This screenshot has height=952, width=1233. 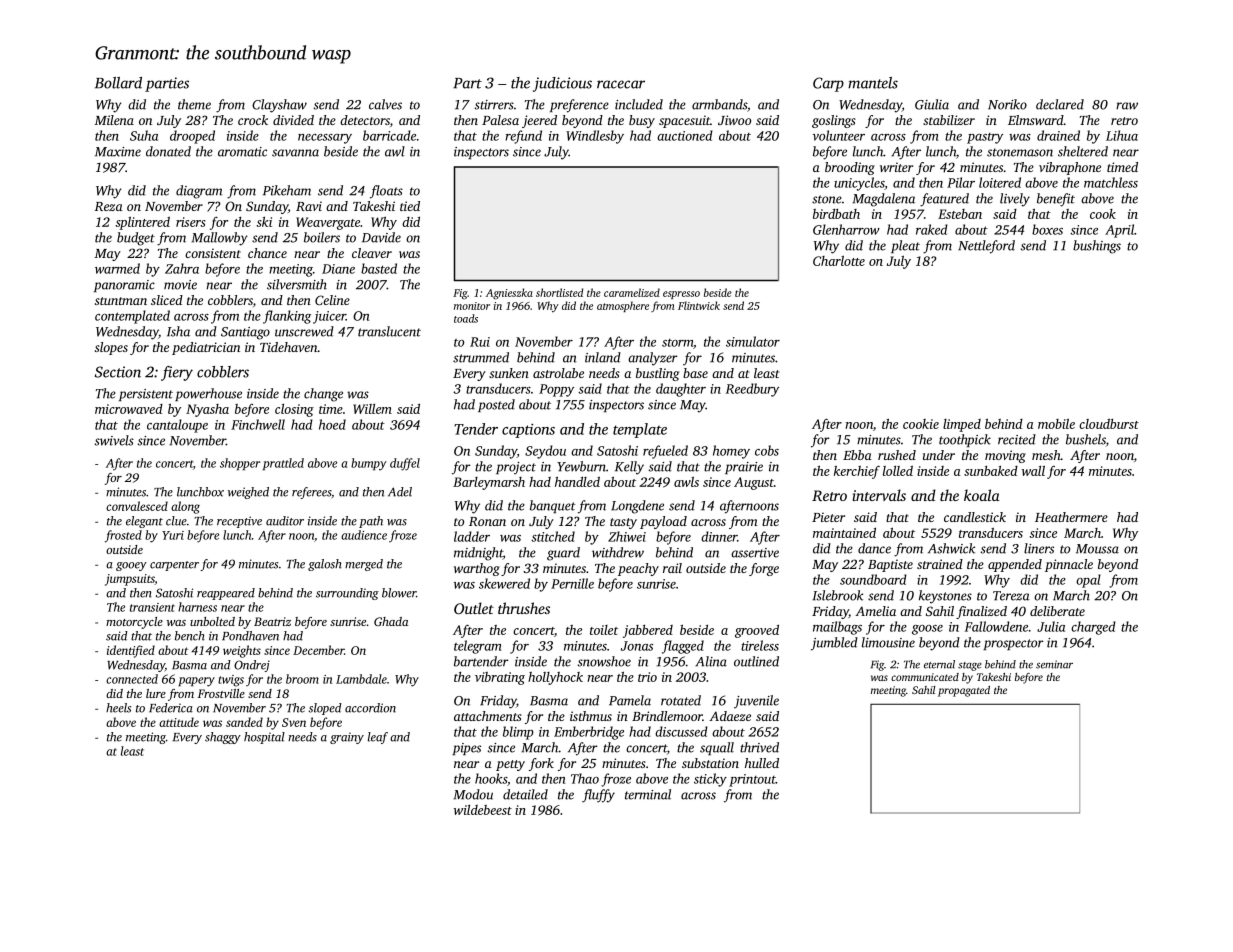 What do you see at coordinates (591, 716) in the screenshot?
I see `isthmus` at bounding box center [591, 716].
